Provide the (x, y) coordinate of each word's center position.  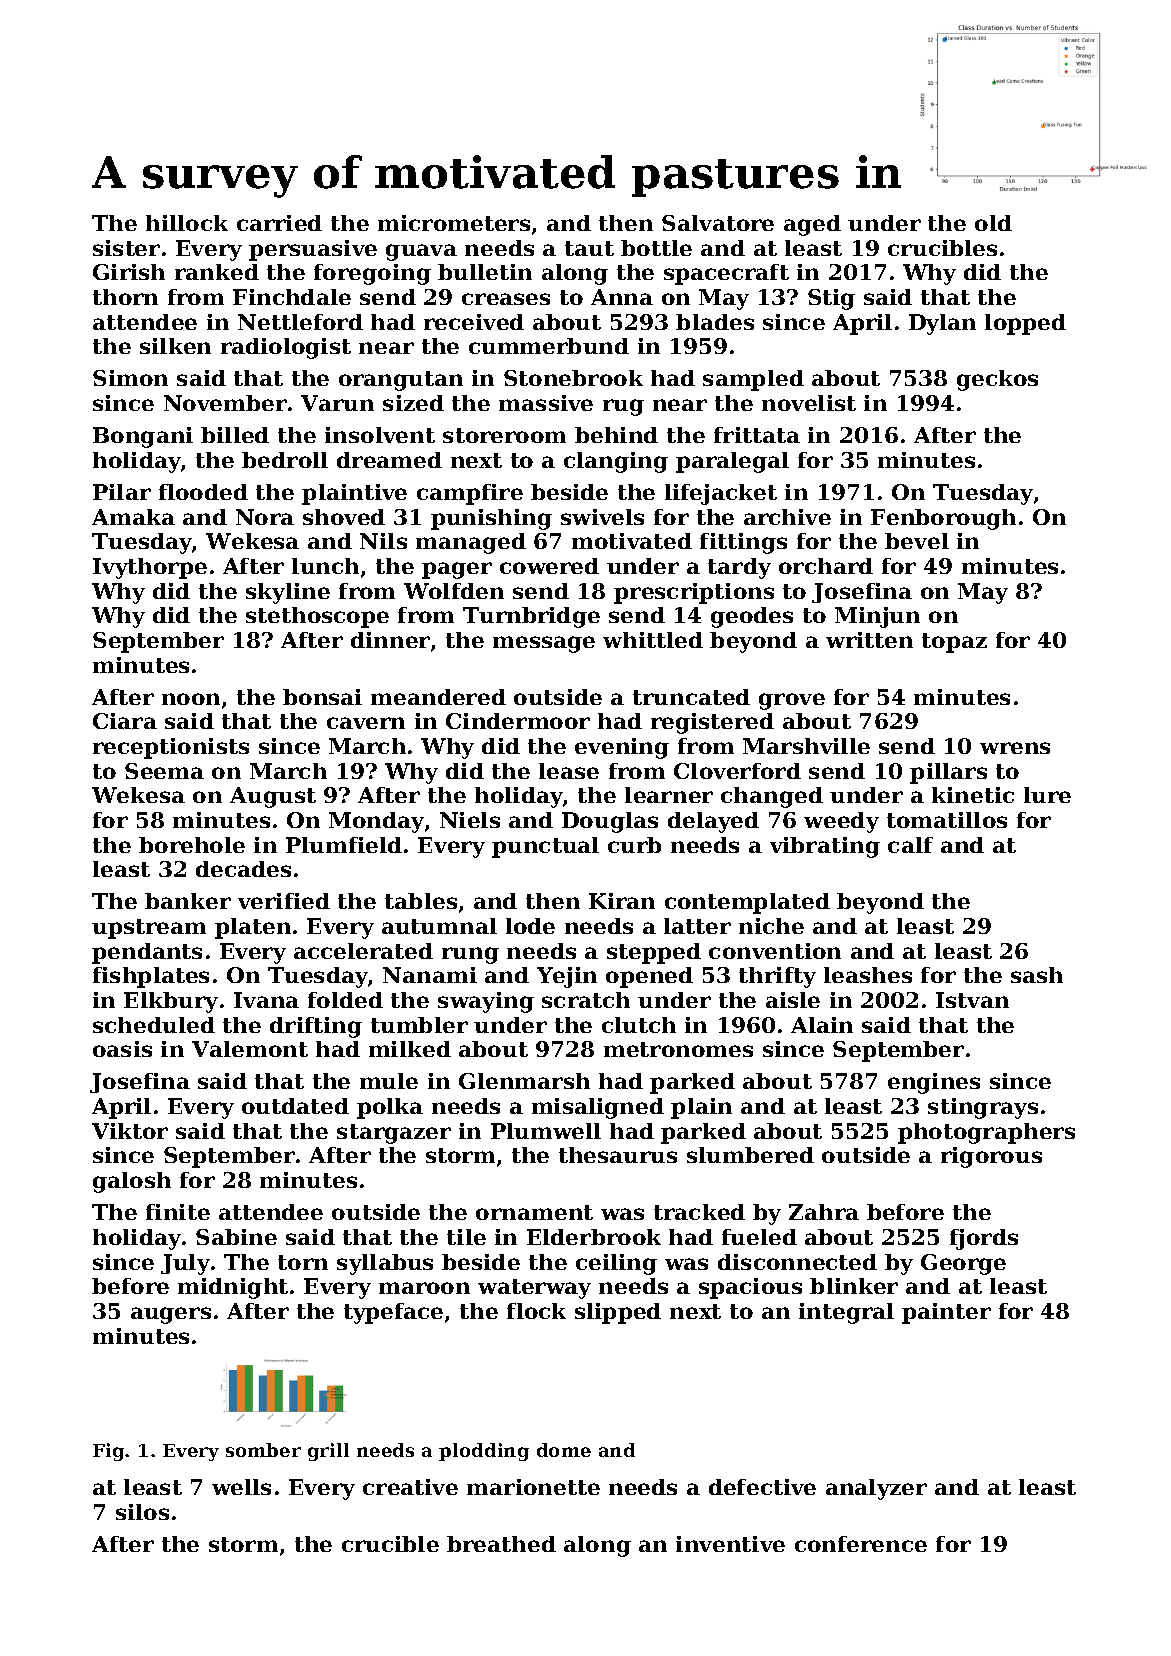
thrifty (777, 977)
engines (934, 1083)
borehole (192, 845)
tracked (699, 1212)
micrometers (454, 223)
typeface (393, 1313)
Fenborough (943, 519)
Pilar (122, 492)
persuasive (313, 250)
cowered (549, 566)
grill (328, 1452)
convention (775, 951)
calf (910, 845)
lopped (1025, 324)
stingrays (983, 1108)
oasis (122, 1049)
